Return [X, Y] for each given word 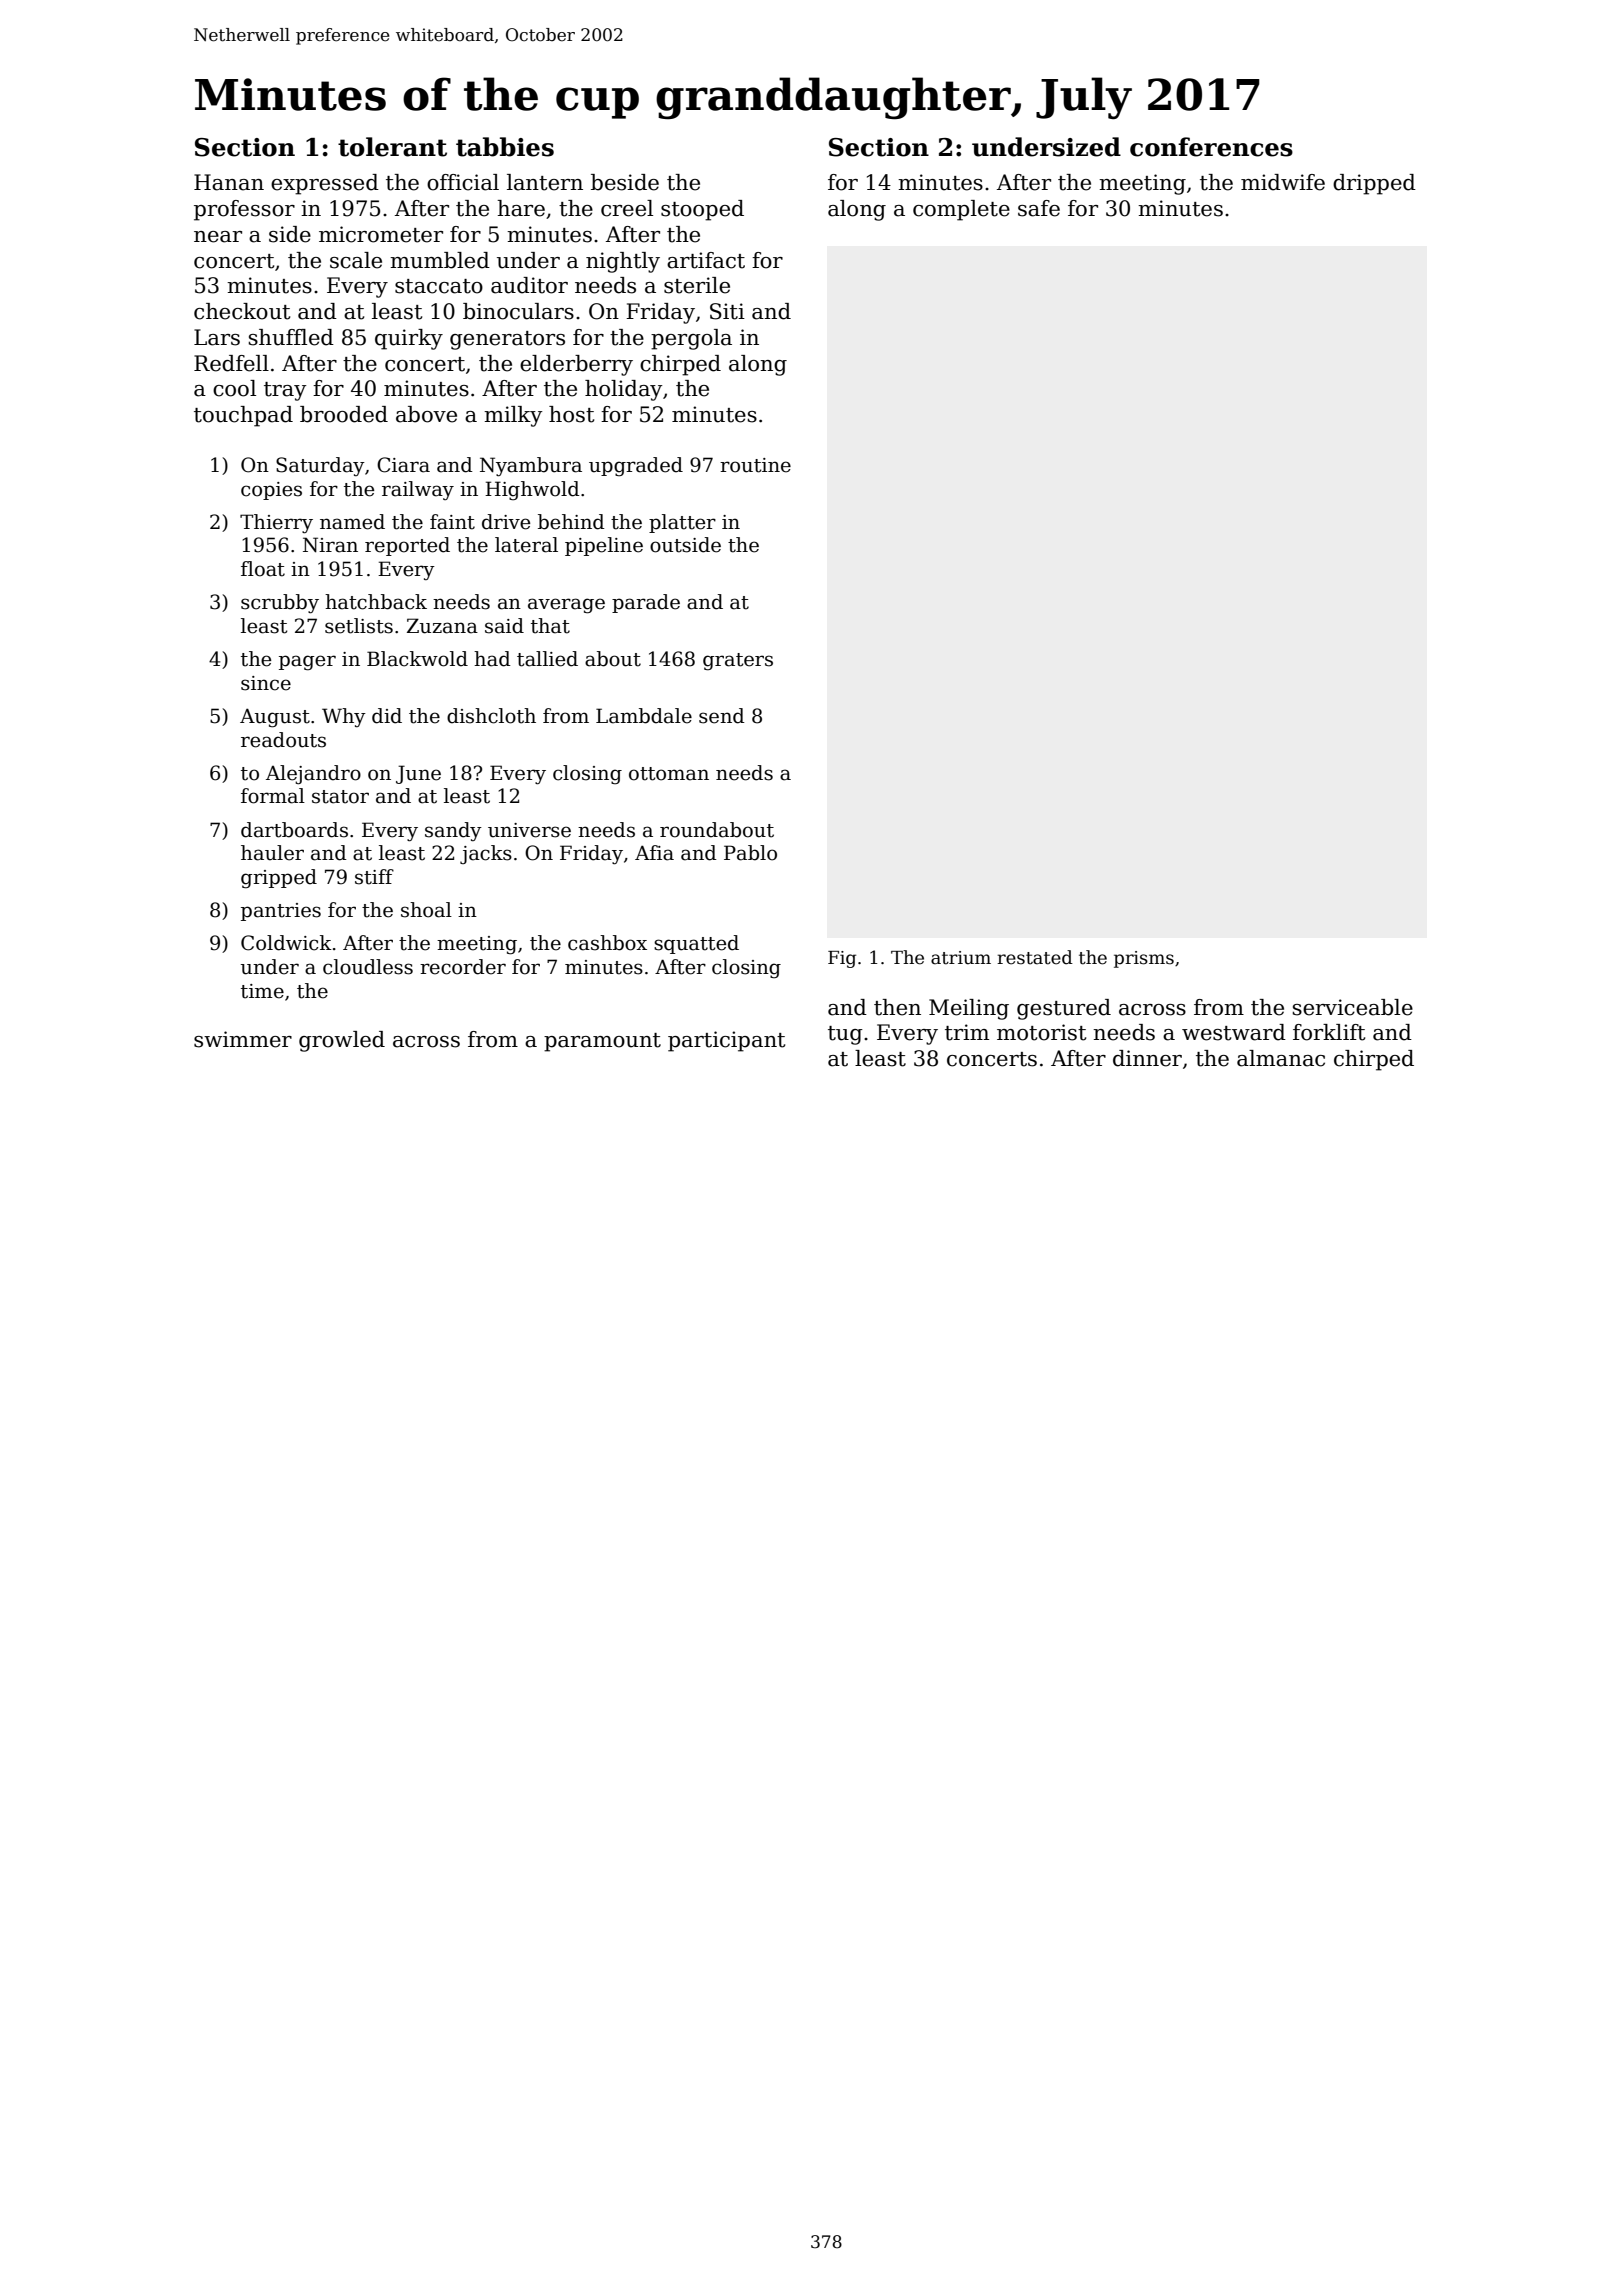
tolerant [392, 147]
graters [738, 662]
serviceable [1353, 1007]
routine [755, 465]
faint [452, 522]
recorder [463, 967]
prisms [1144, 959]
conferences [1211, 147]
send [722, 716]
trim [967, 1032]
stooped [702, 210]
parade [646, 603]
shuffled [291, 337]
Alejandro [313, 774]
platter [682, 523]
